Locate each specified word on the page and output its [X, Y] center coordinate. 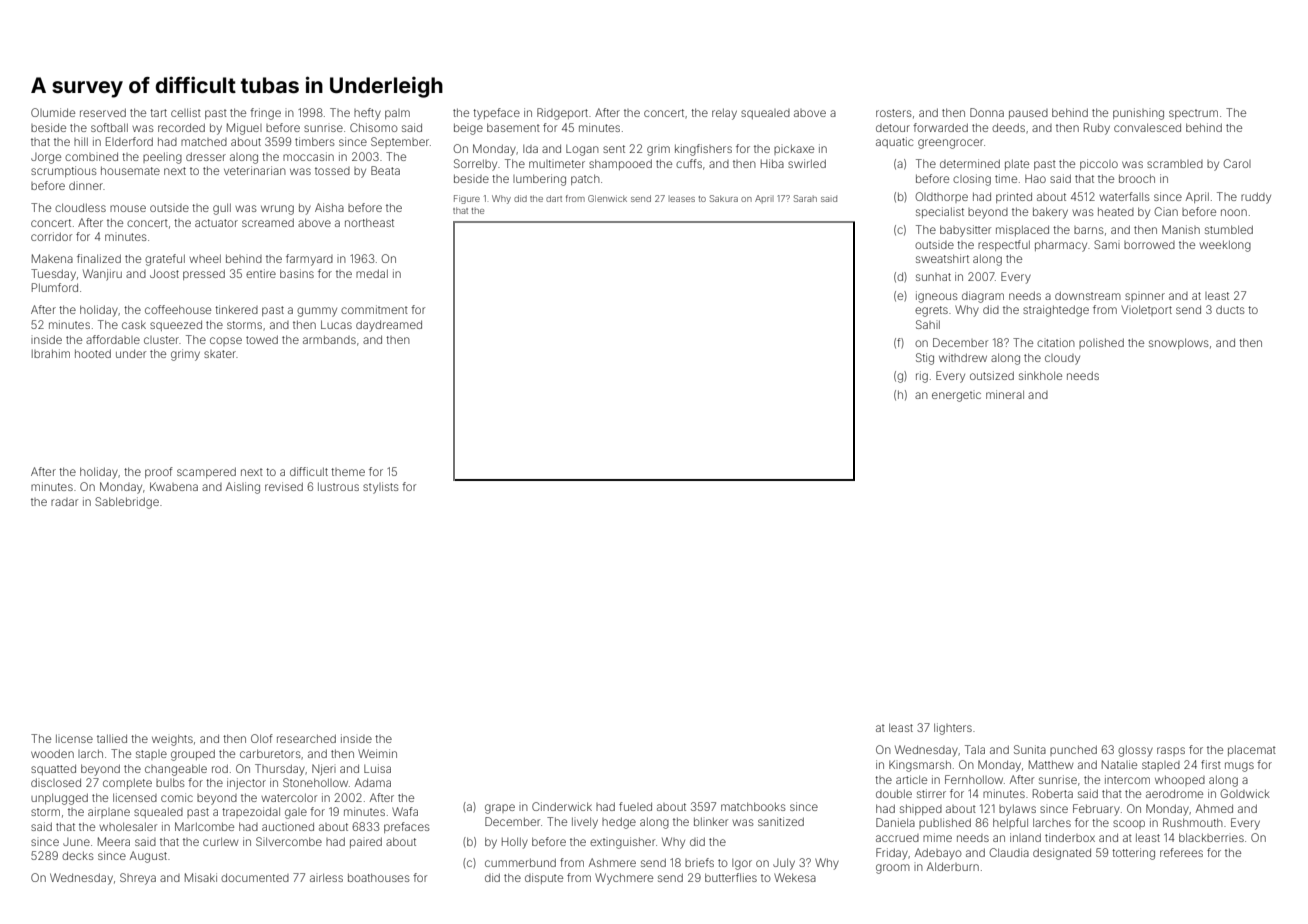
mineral [1005, 394]
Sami [1107, 244]
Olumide [53, 112]
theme [348, 472]
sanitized [781, 821]
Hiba [772, 163]
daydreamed [389, 326]
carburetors [270, 753]
